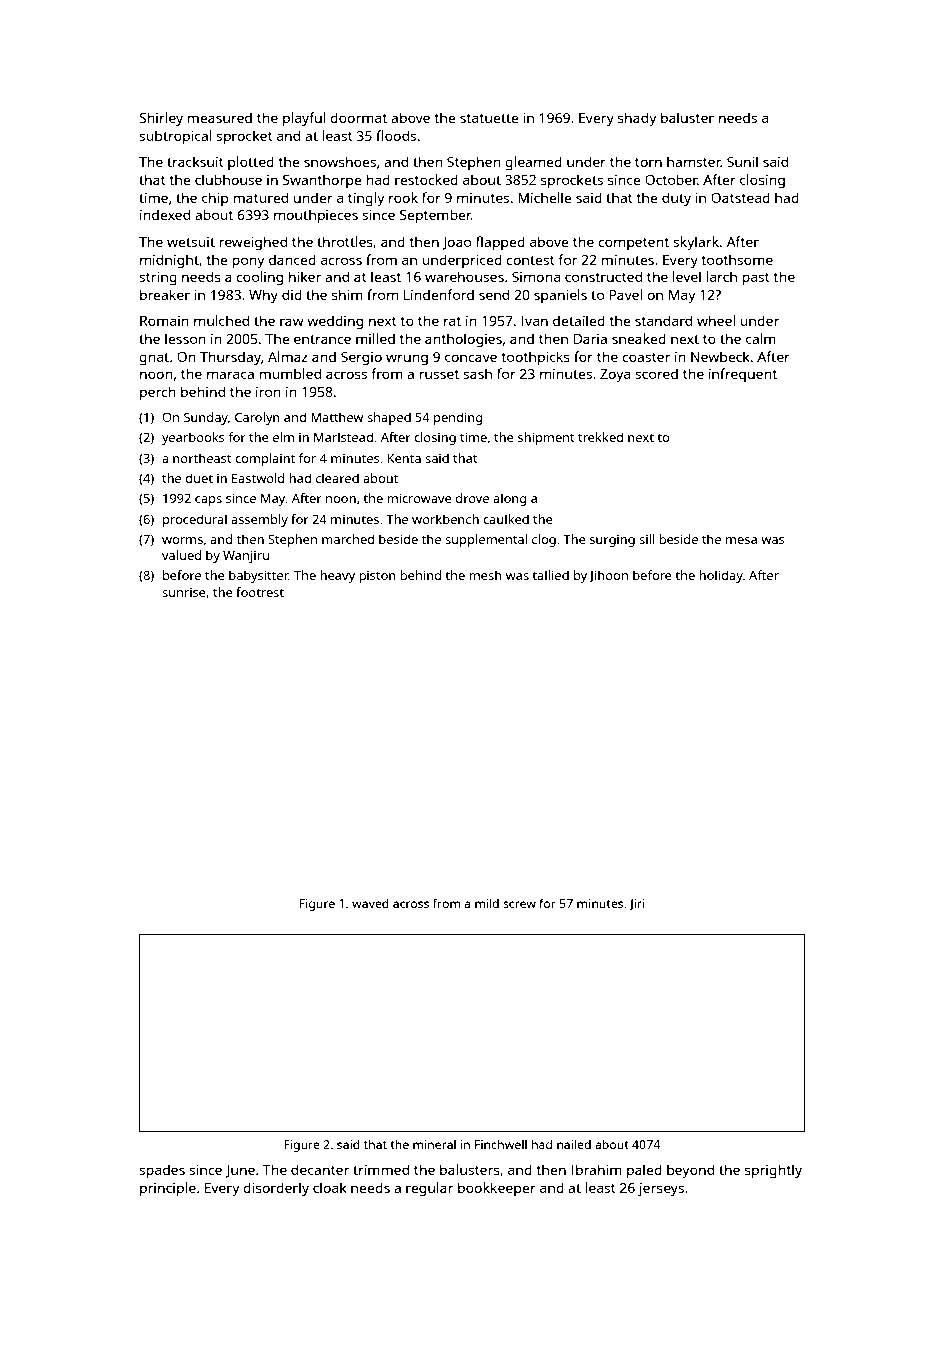  What do you see at coordinates (519, 904) in the screenshot?
I see `screw` at bounding box center [519, 904].
